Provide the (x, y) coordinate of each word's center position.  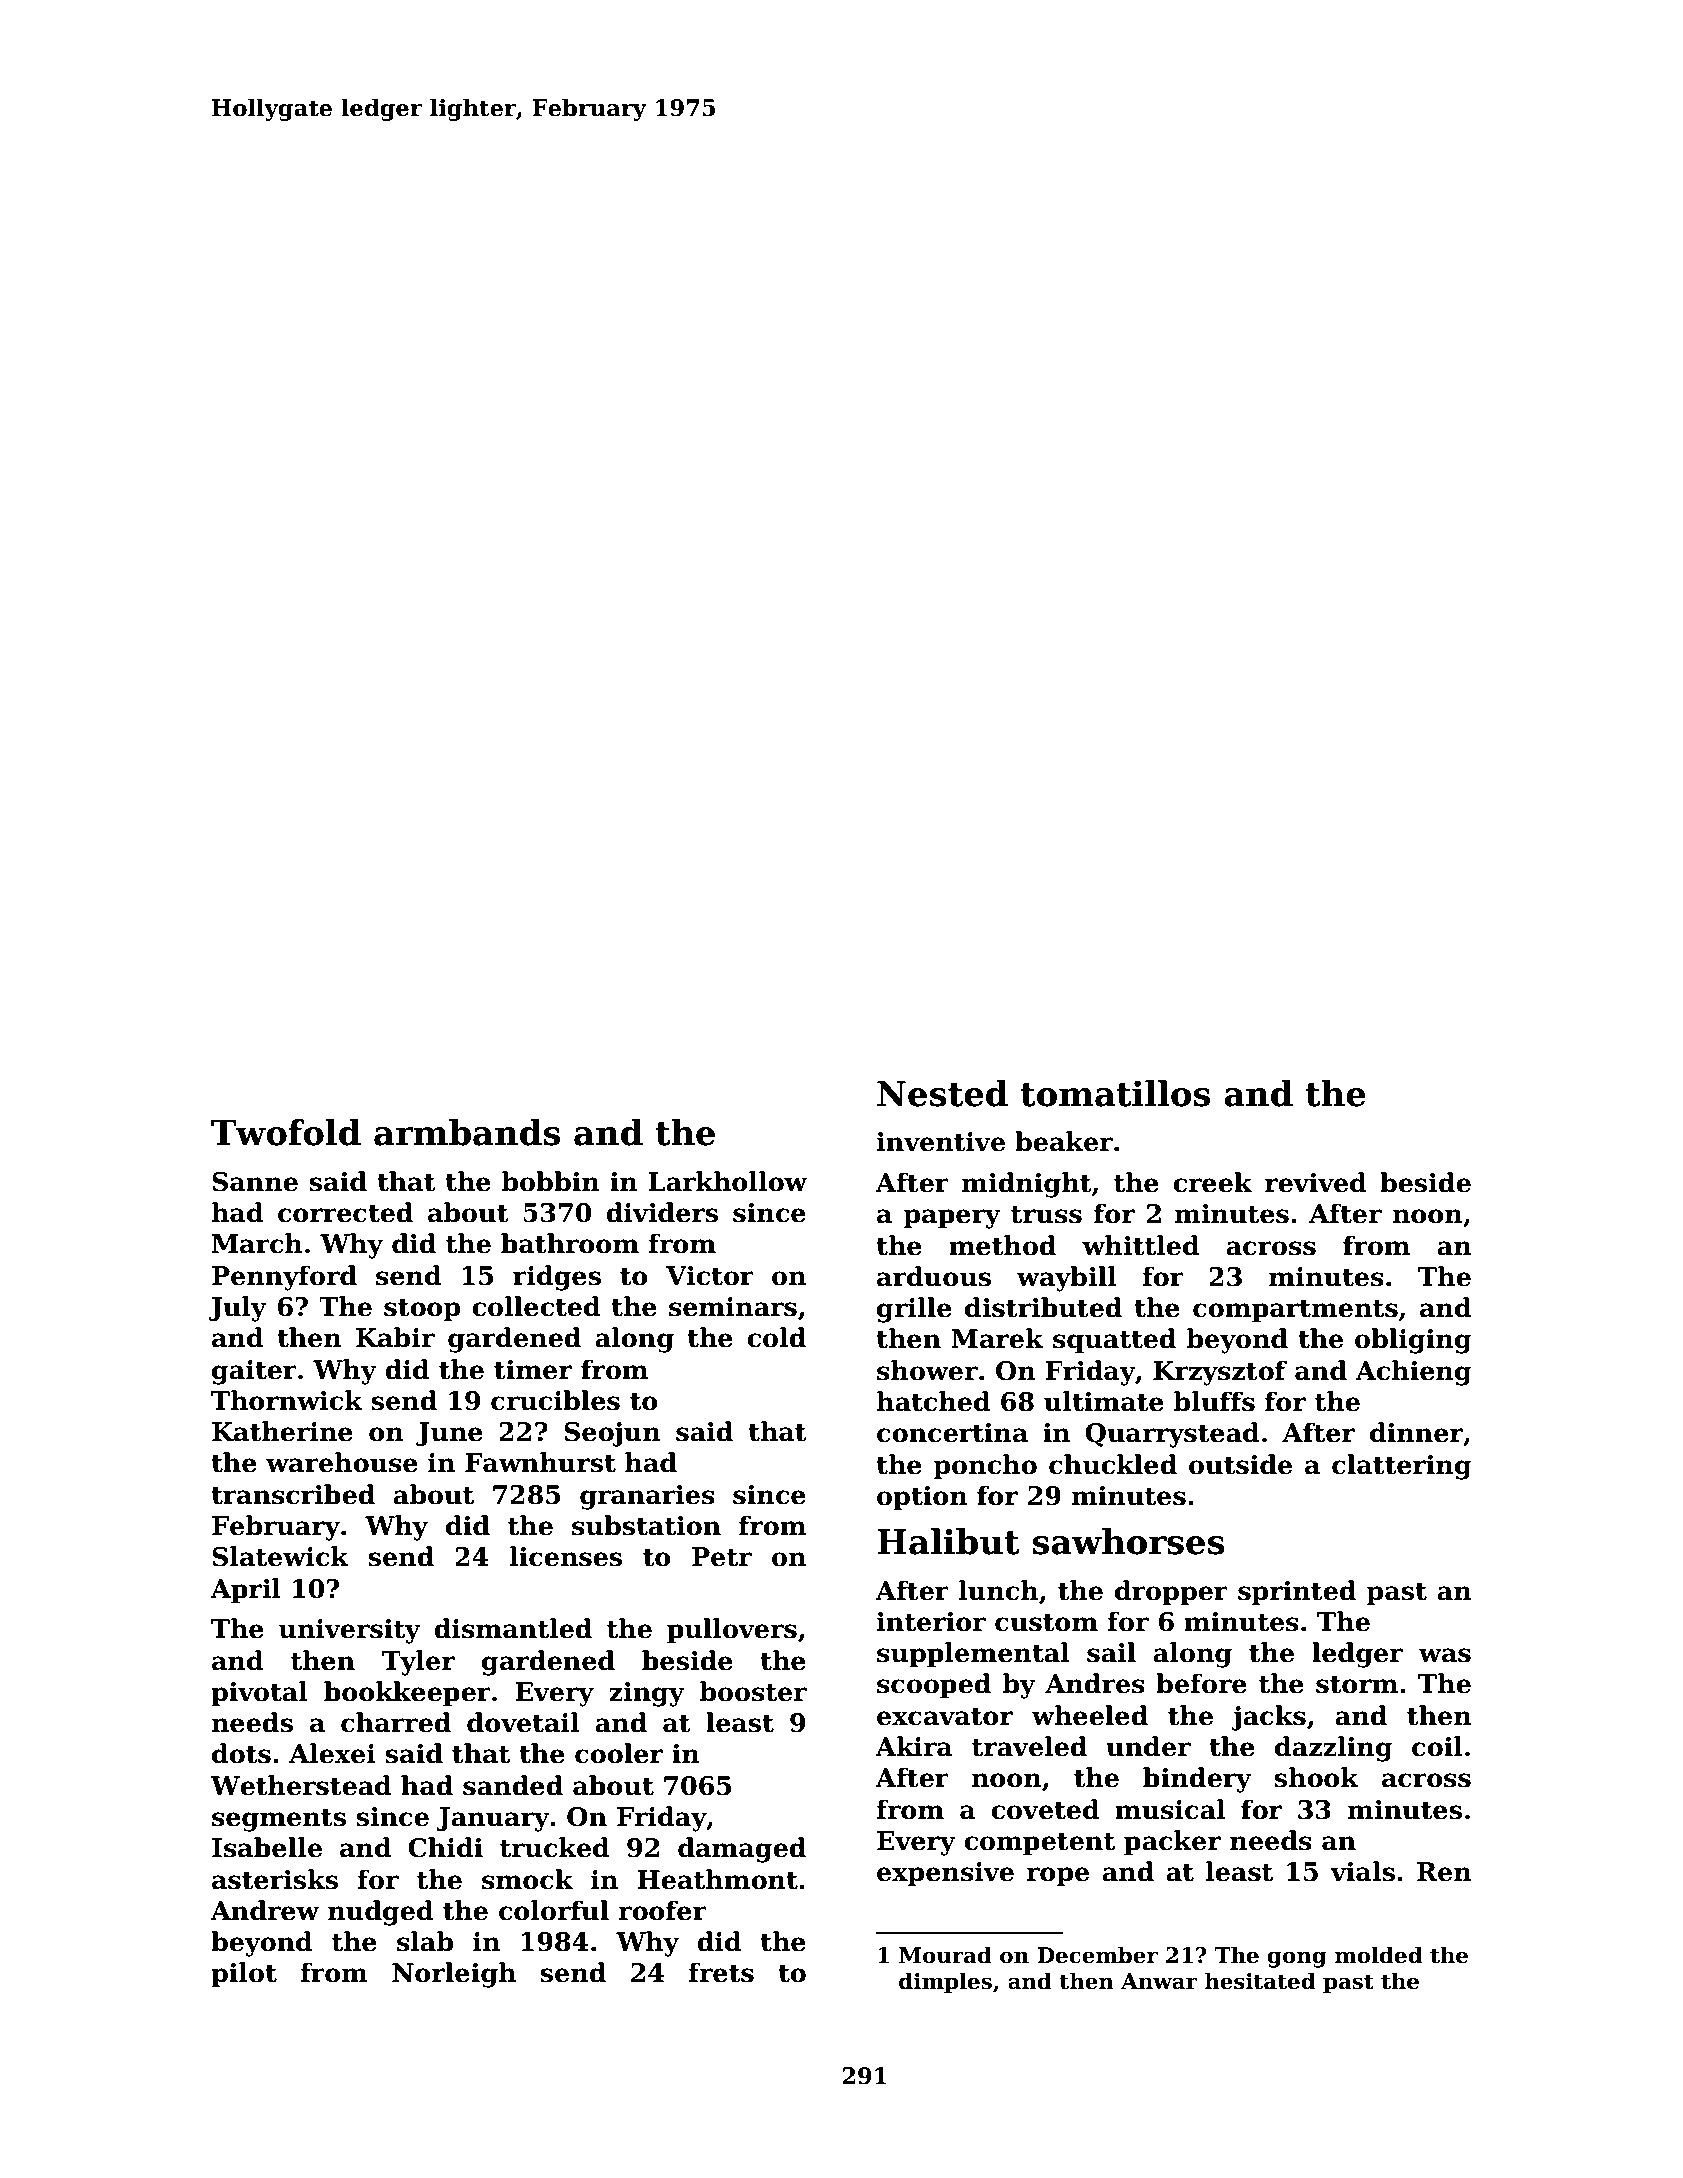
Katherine (282, 1431)
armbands (467, 1132)
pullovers (732, 1630)
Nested (942, 1093)
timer (533, 1370)
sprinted (1297, 1592)
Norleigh (454, 1975)
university (350, 1631)
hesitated (1260, 1981)
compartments (1295, 1311)
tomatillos (1115, 1093)
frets (721, 1972)
